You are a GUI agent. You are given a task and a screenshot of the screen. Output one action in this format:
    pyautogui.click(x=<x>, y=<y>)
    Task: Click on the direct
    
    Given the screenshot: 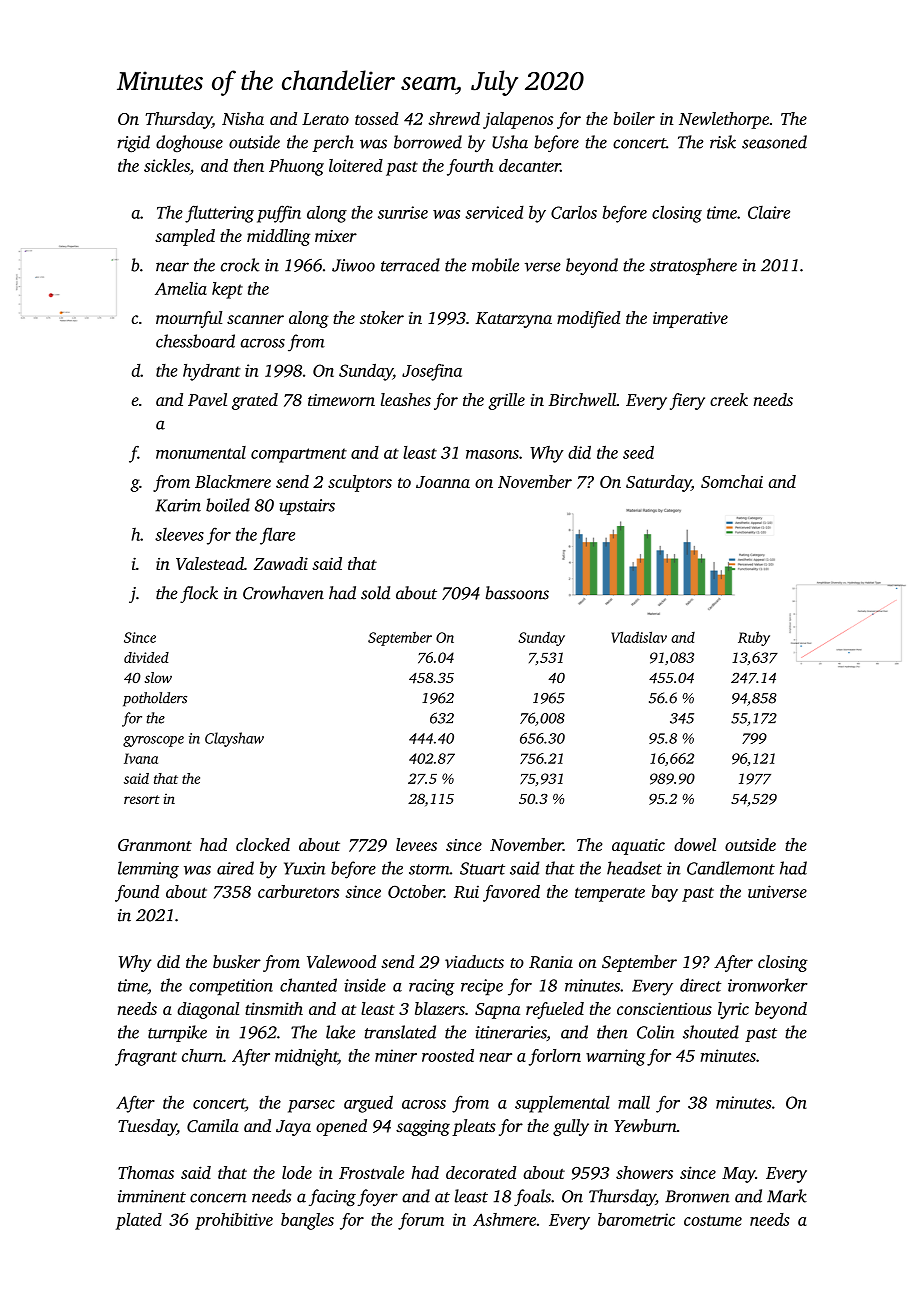 What is the action you would take?
    pyautogui.click(x=700, y=985)
